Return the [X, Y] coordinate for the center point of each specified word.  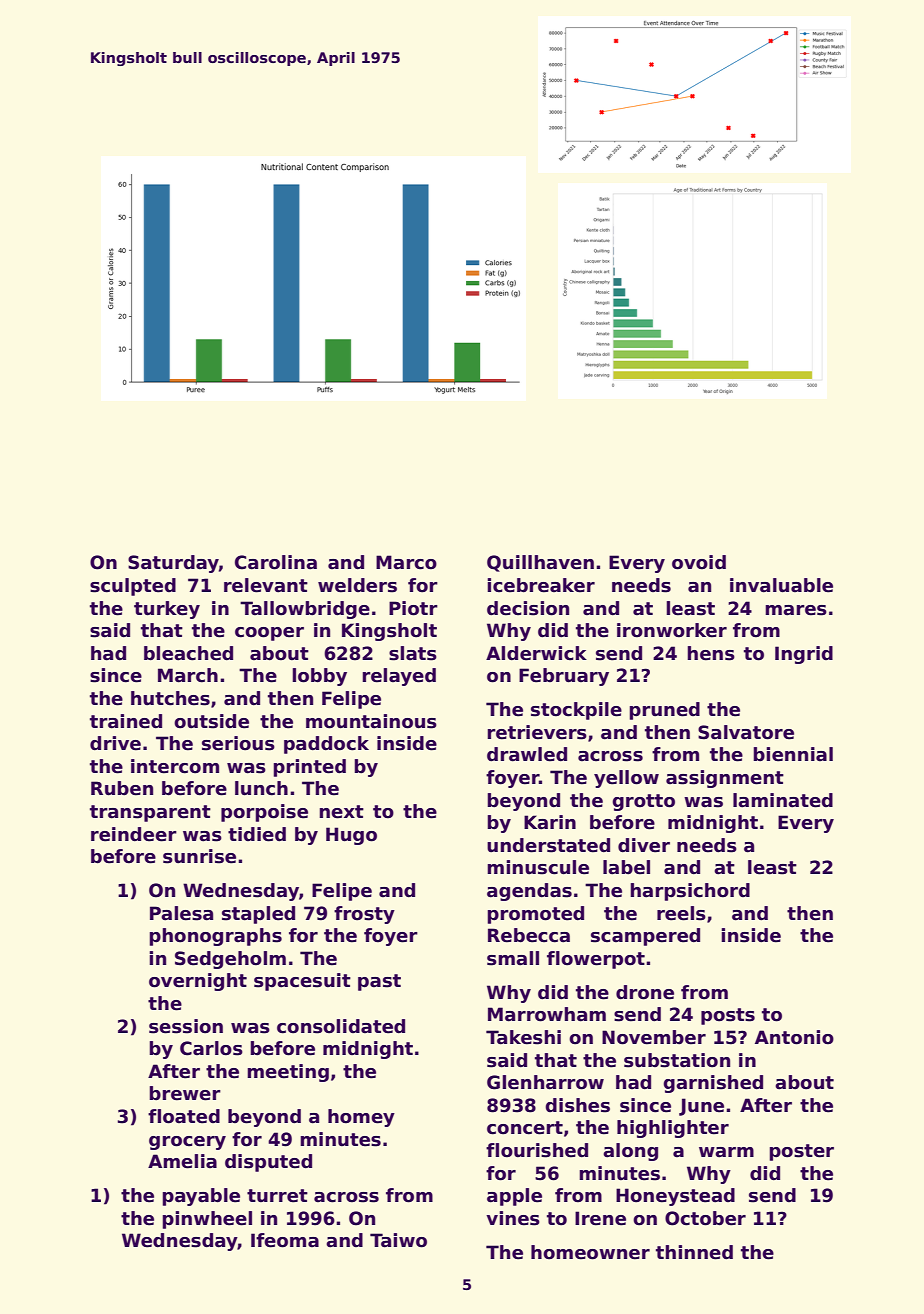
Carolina [276, 562]
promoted [535, 915]
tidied [257, 834]
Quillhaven [540, 563]
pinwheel [207, 1220]
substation [677, 1060]
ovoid [699, 562]
